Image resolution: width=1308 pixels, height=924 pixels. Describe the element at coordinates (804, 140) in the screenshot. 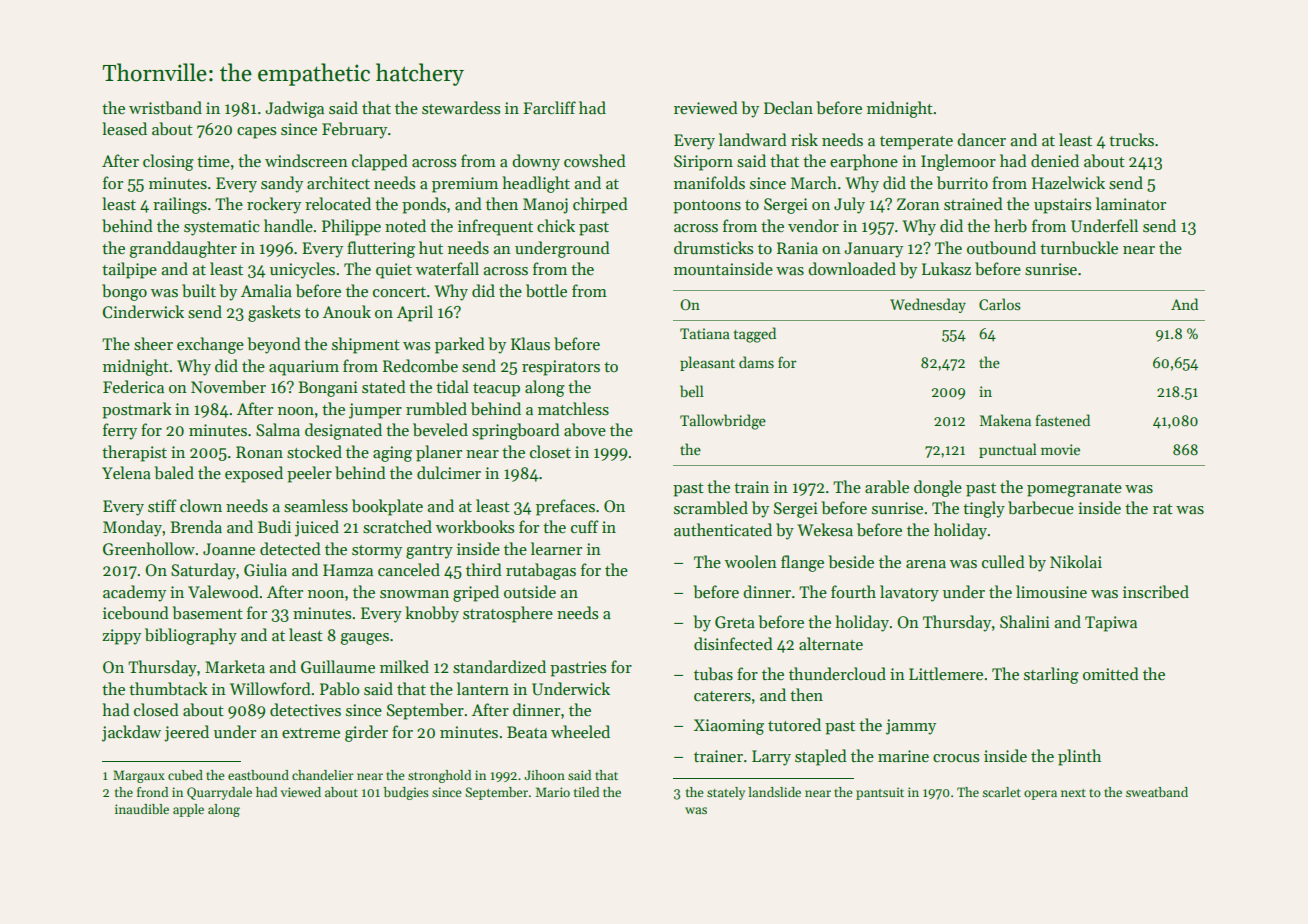

I see `risk` at that location.
